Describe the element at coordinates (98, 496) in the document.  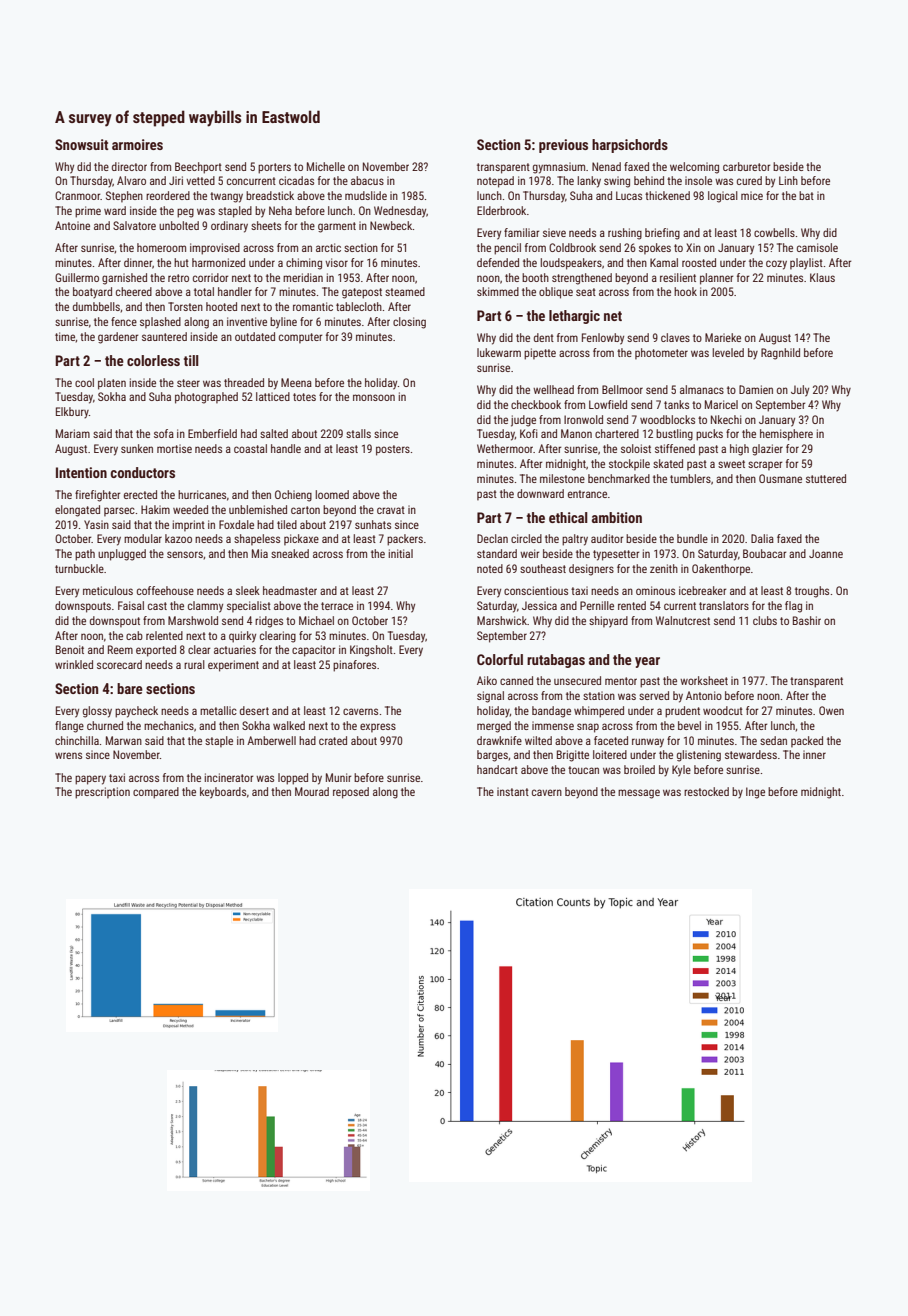
I see `firefighter` at that location.
